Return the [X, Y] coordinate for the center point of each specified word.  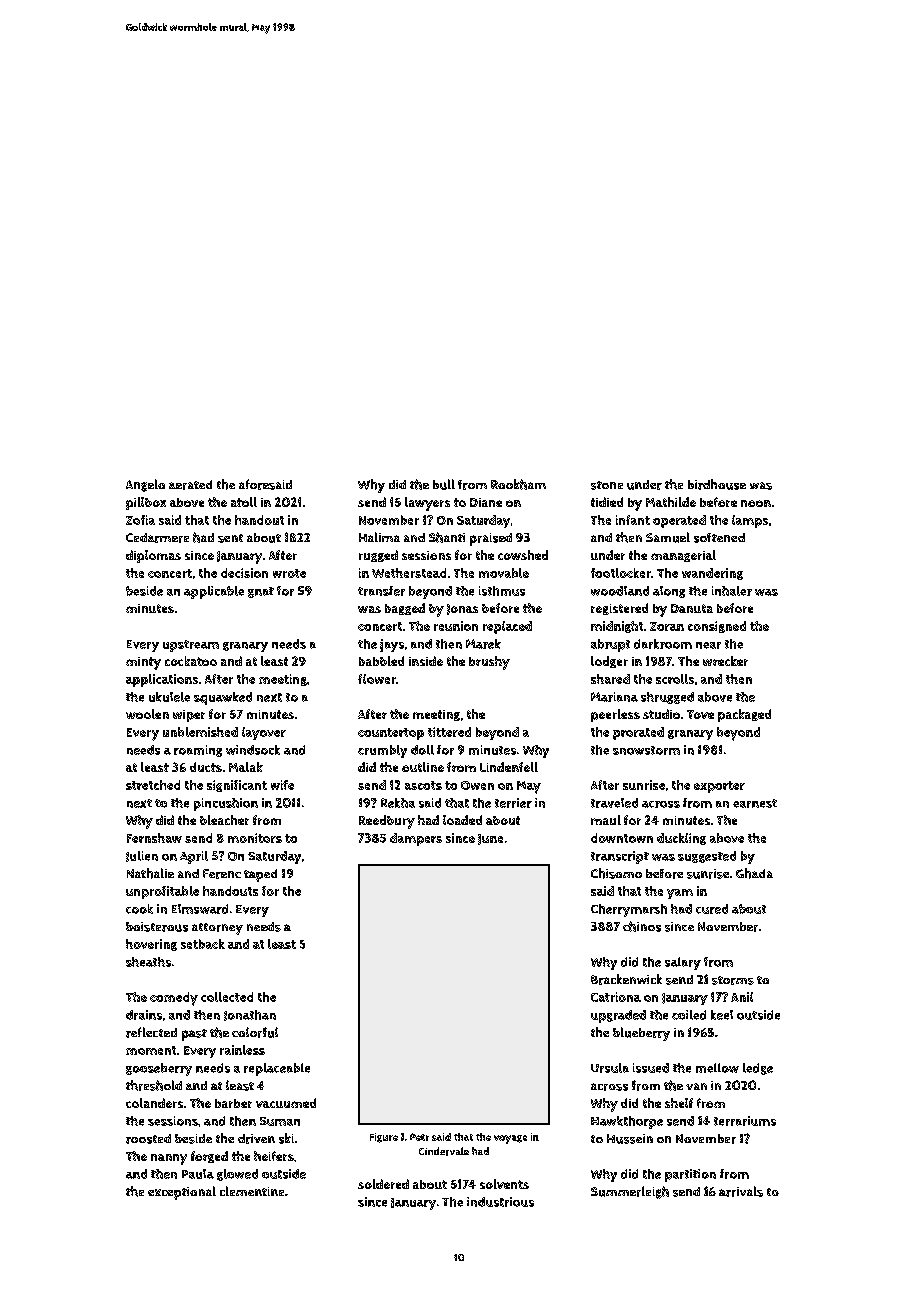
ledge [758, 1069]
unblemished [200, 732]
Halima [379, 537]
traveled [614, 803]
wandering [712, 574]
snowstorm [646, 750]
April [194, 857]
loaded [462, 820]
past [194, 1035]
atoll [244, 502]
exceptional [182, 1193]
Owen [477, 785]
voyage [510, 1139]
